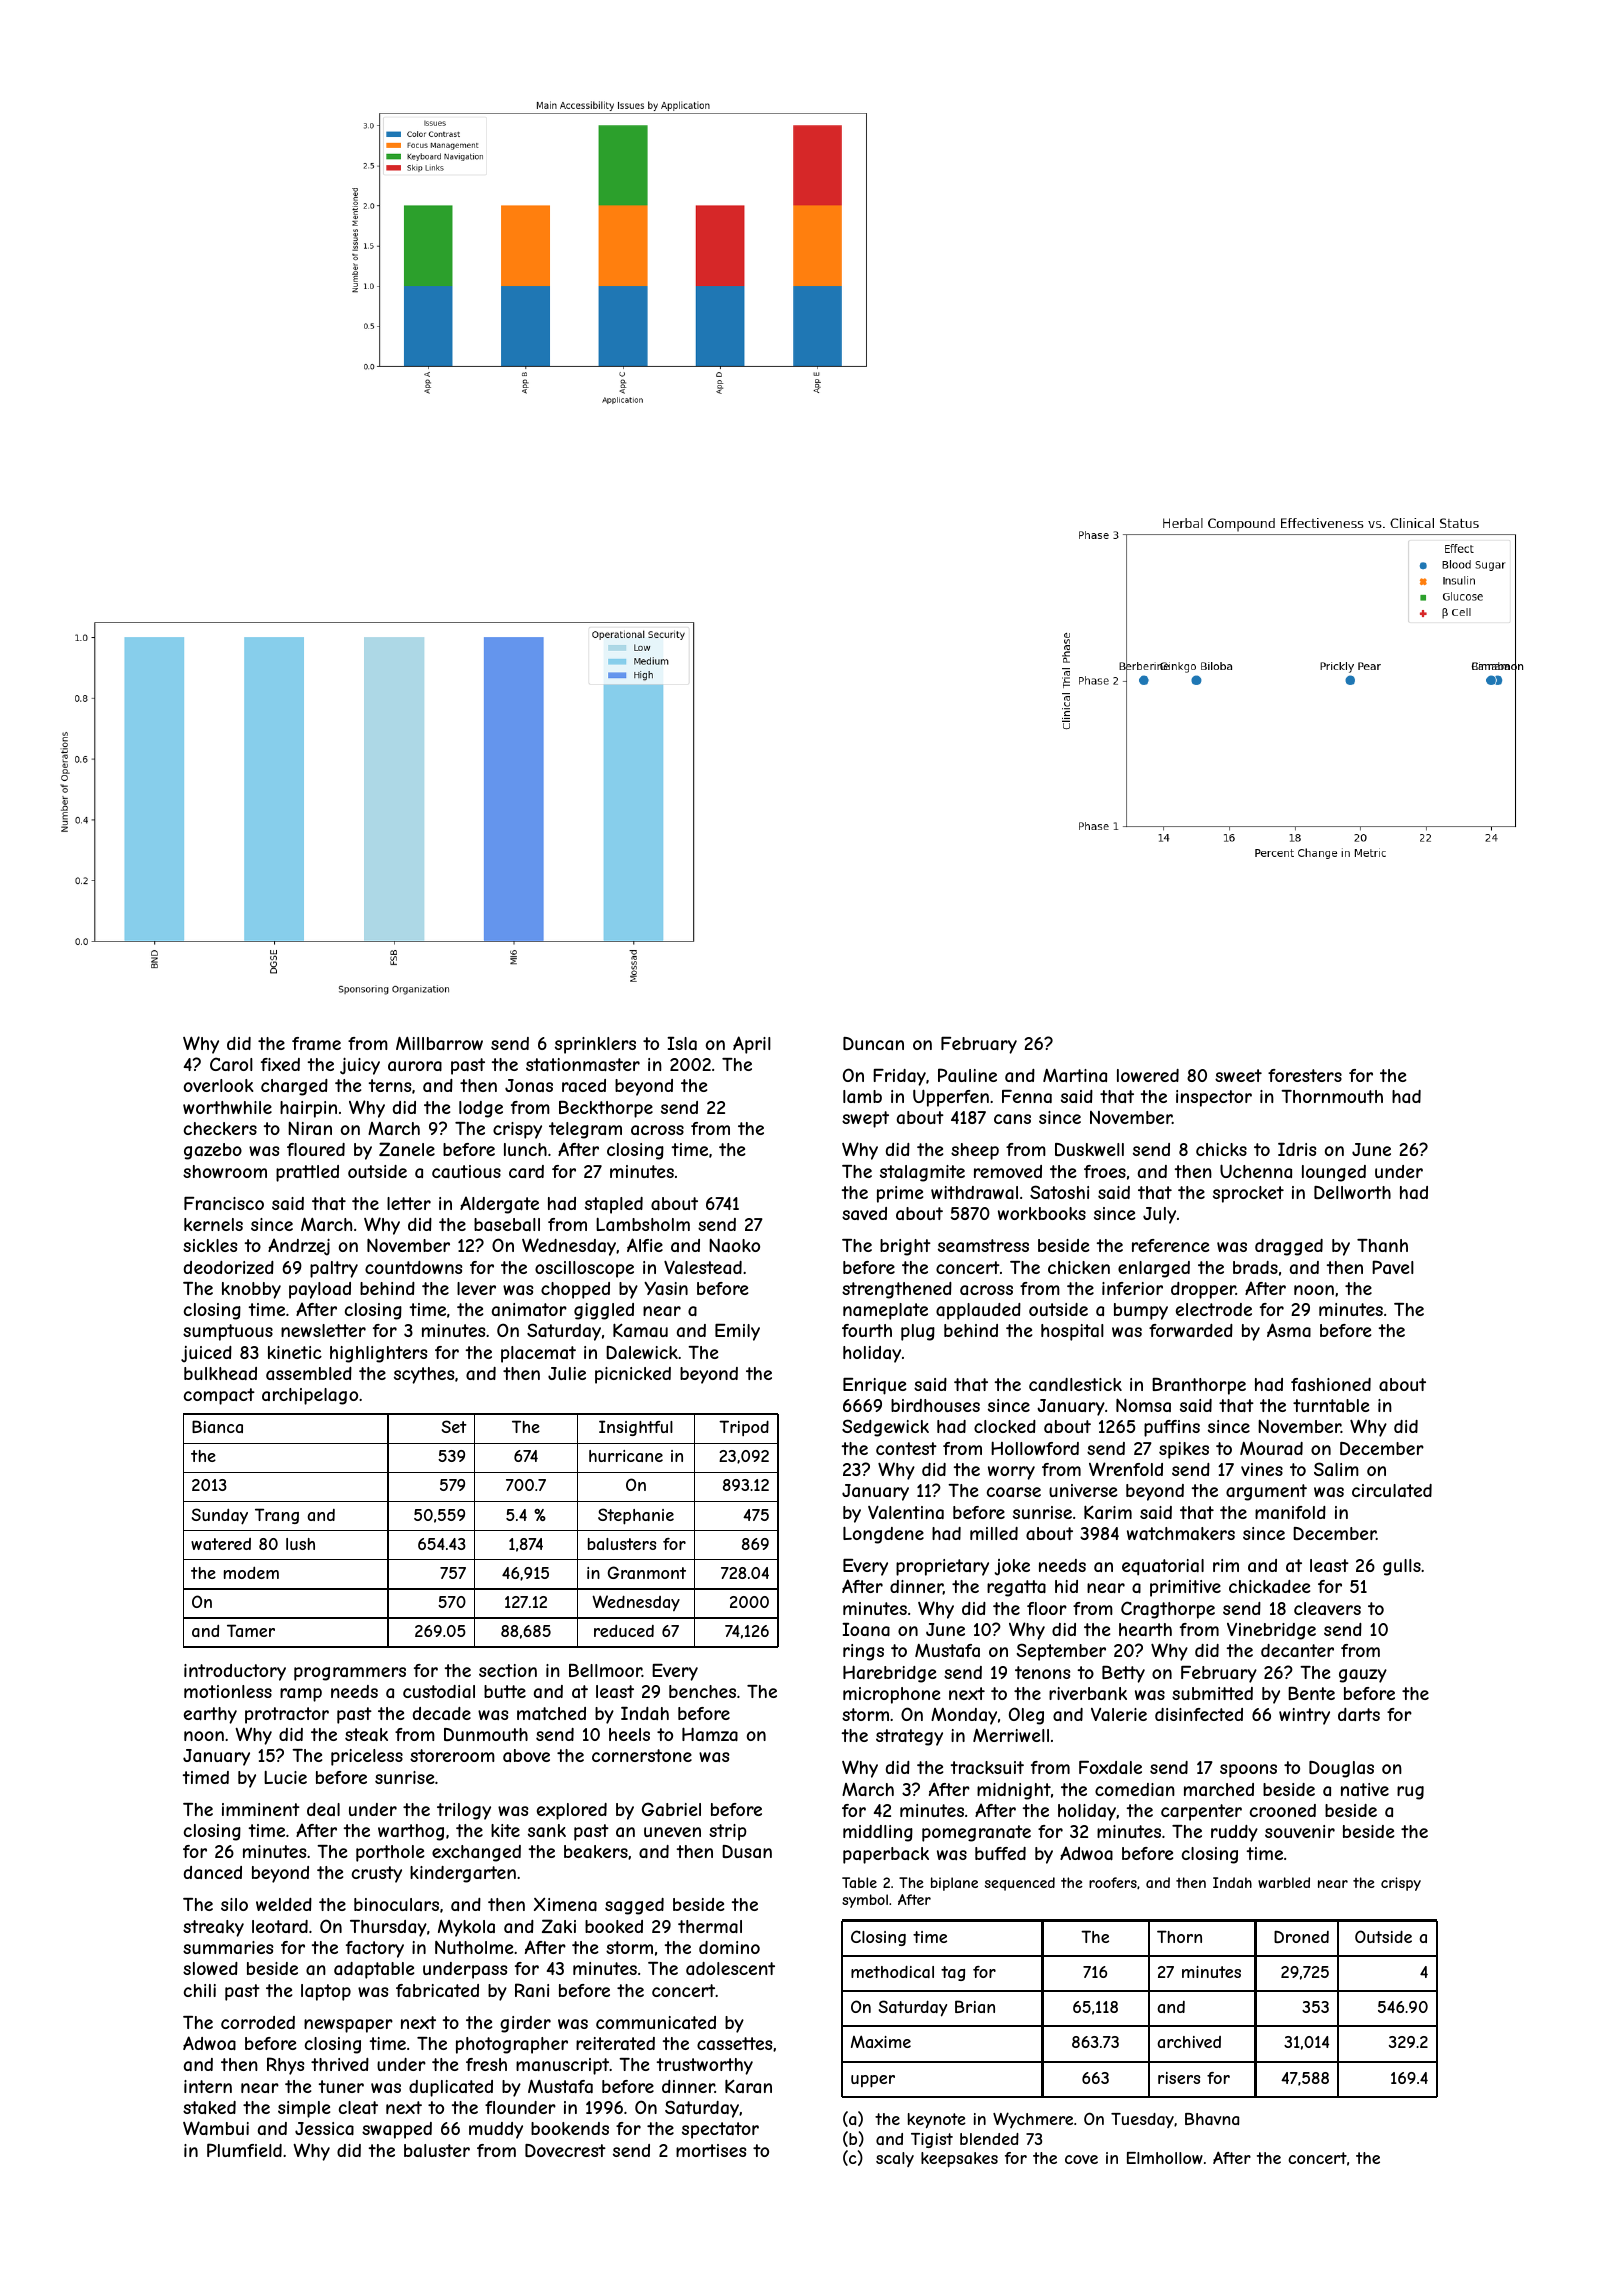  Describe the element at coordinates (978, 1311) in the document. I see `applauded` at that location.
